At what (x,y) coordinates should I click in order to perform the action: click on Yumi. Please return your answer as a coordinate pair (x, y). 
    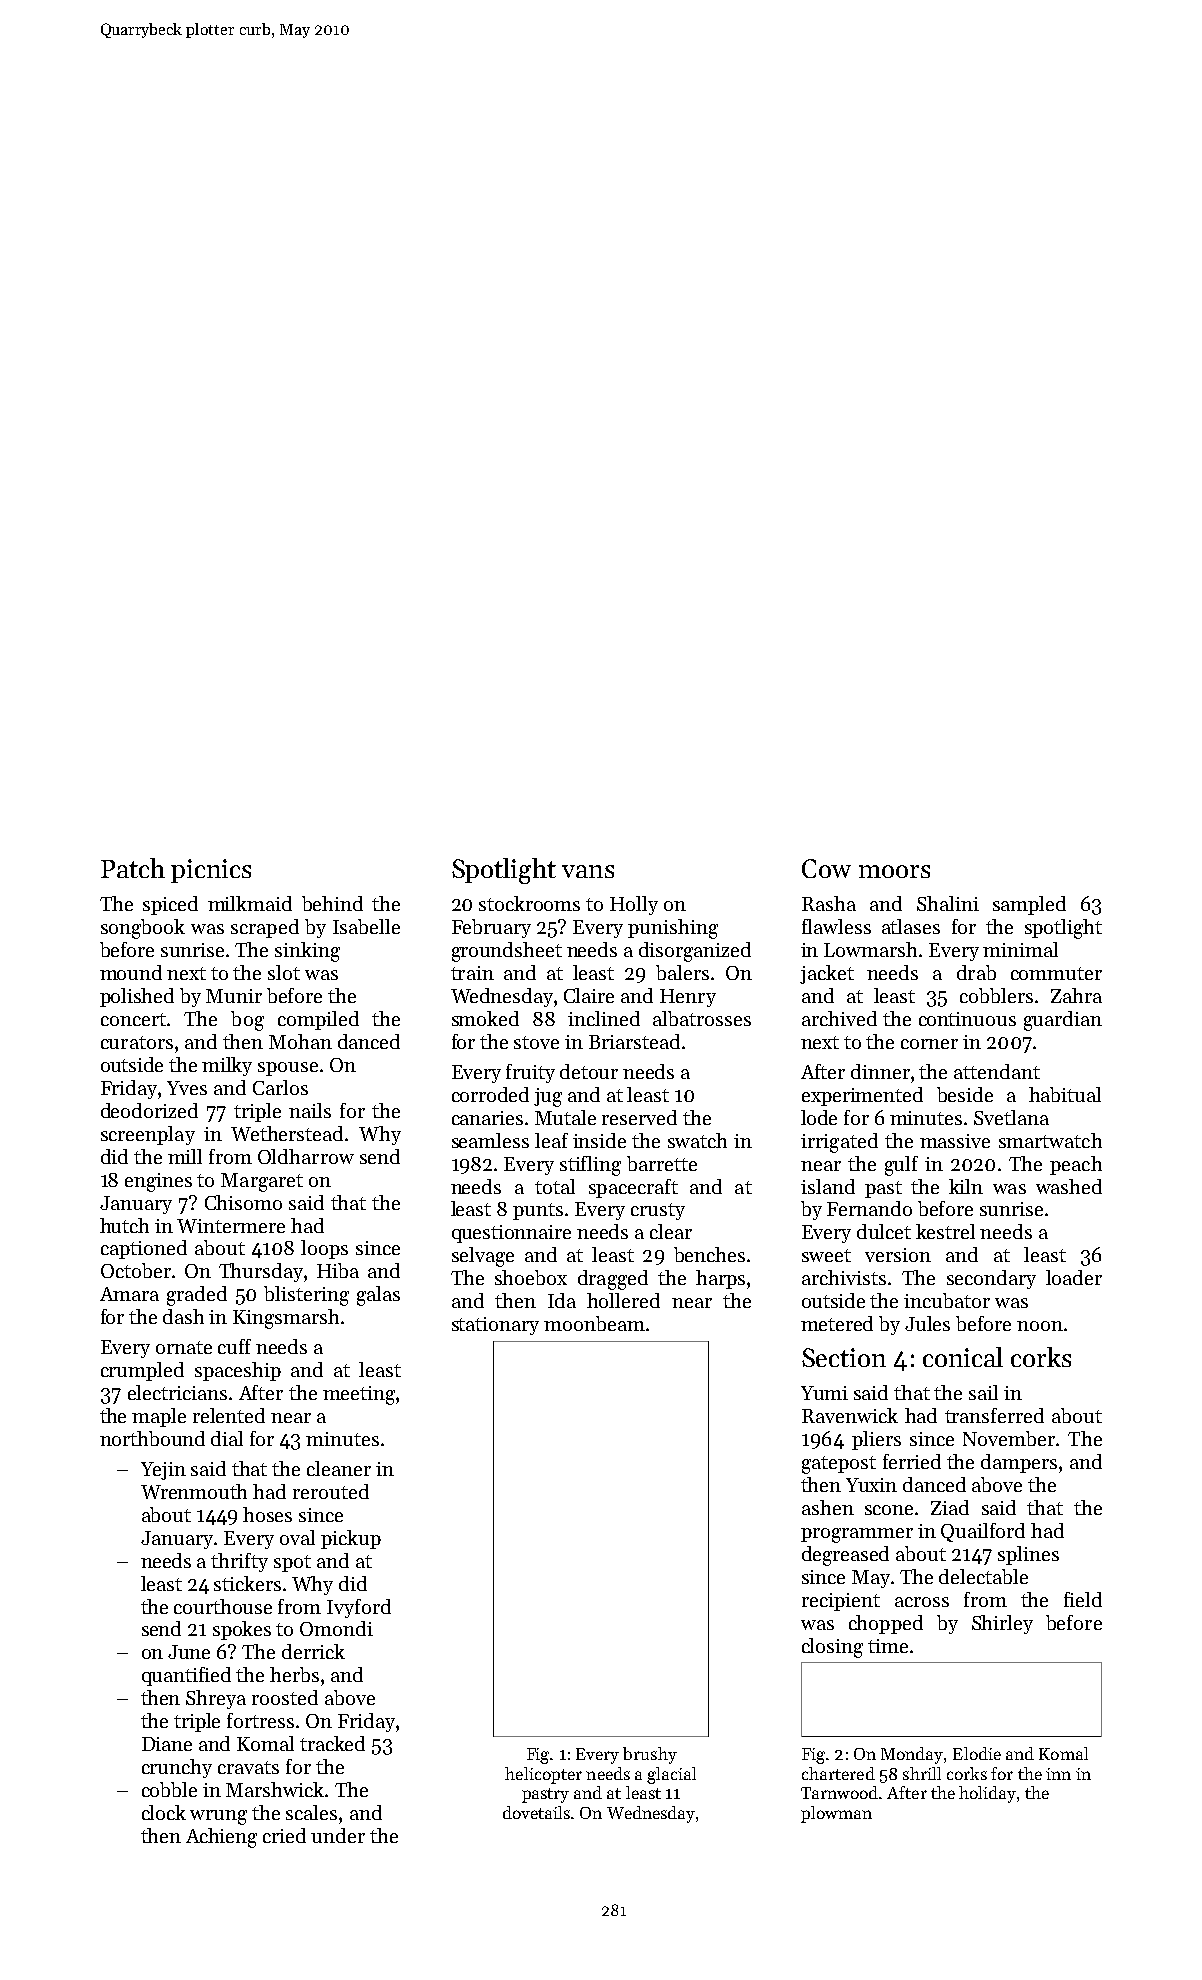
    Looking at the image, I should click on (824, 1393).
